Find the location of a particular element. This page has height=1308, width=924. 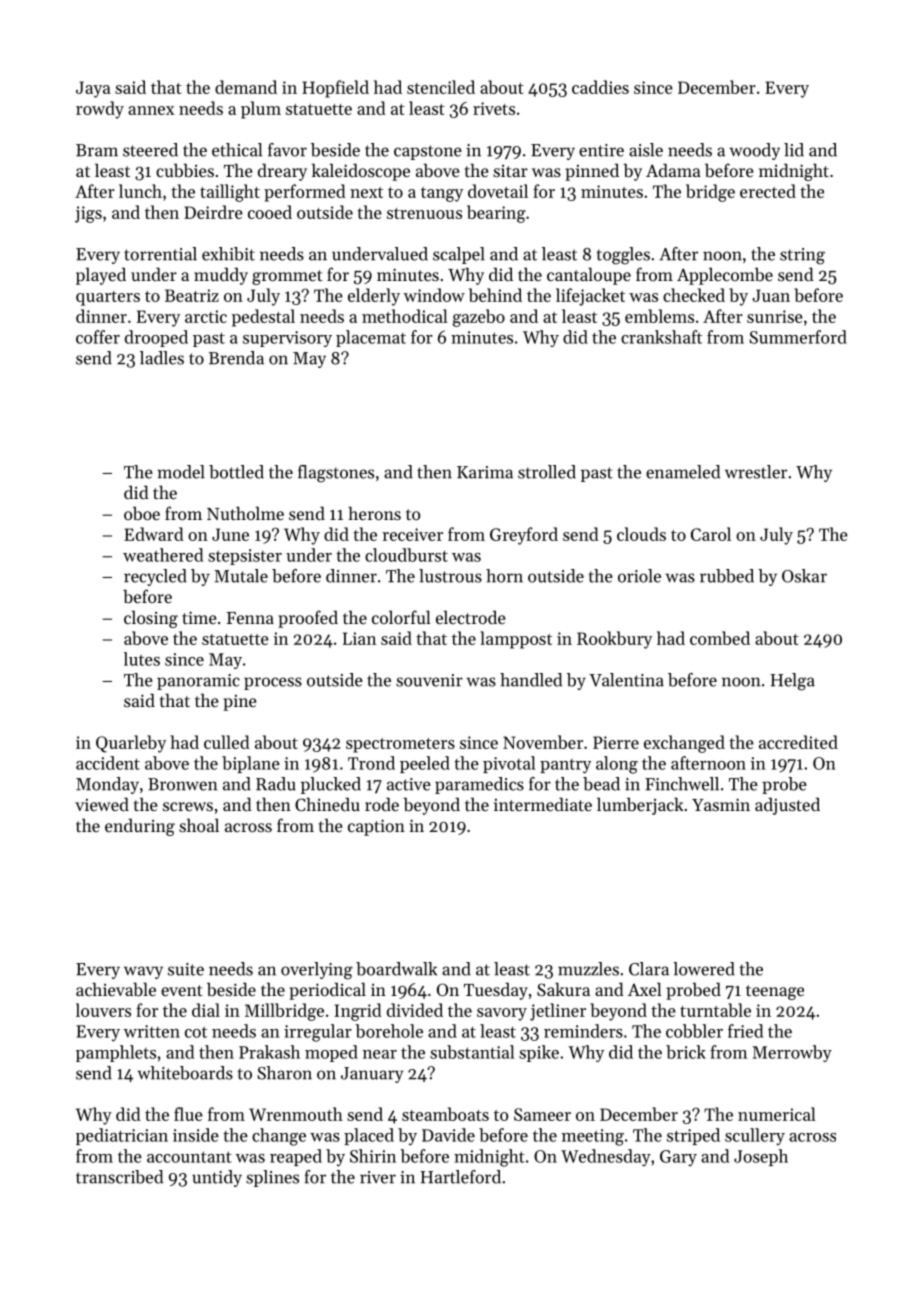

pediatrician is located at coordinates (122, 1136).
